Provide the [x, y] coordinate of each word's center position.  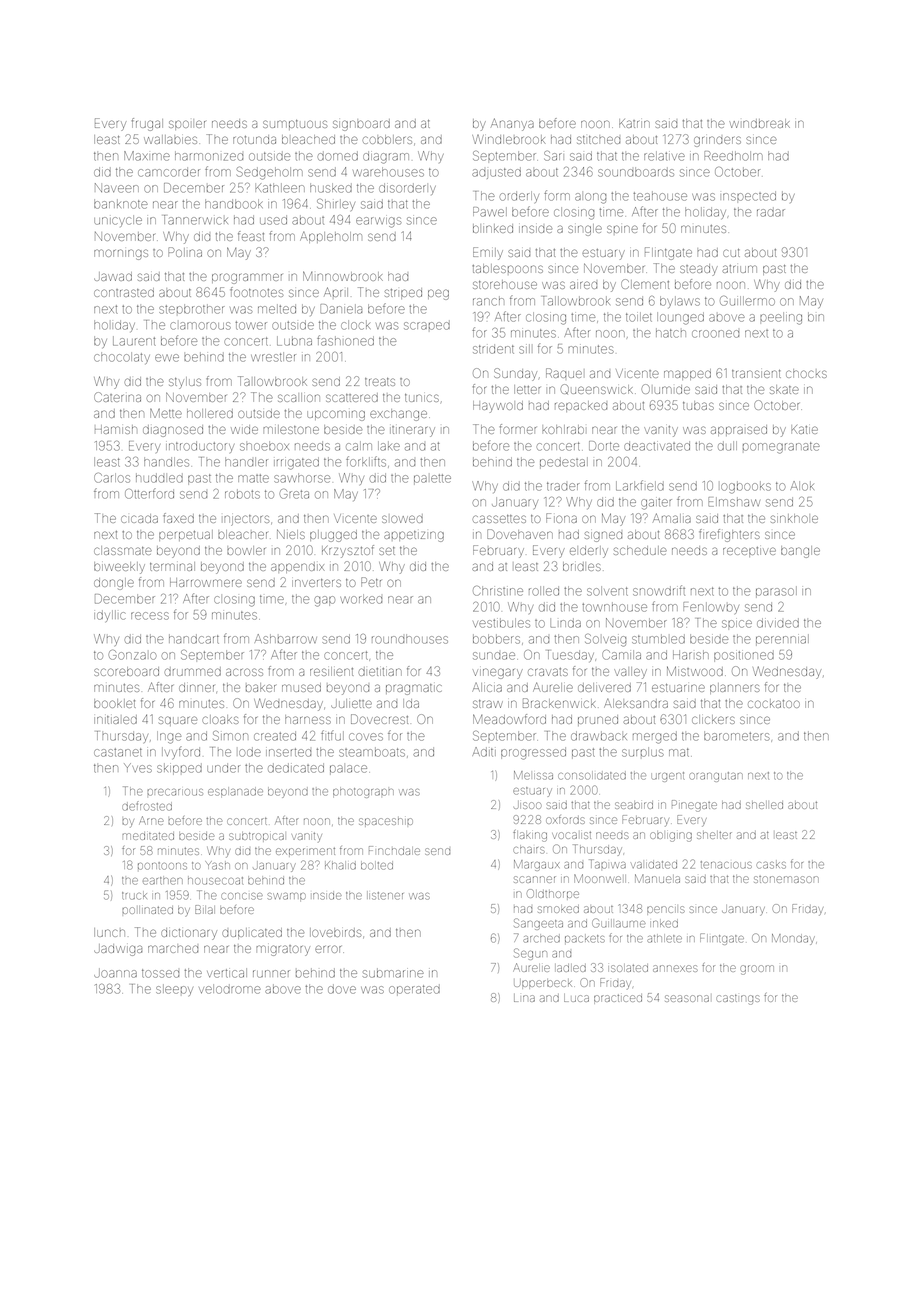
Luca [576, 998]
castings [738, 999]
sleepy [174, 990]
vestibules [501, 623]
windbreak [759, 123]
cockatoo [774, 703]
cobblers [387, 139]
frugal [147, 124]
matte [253, 478]
